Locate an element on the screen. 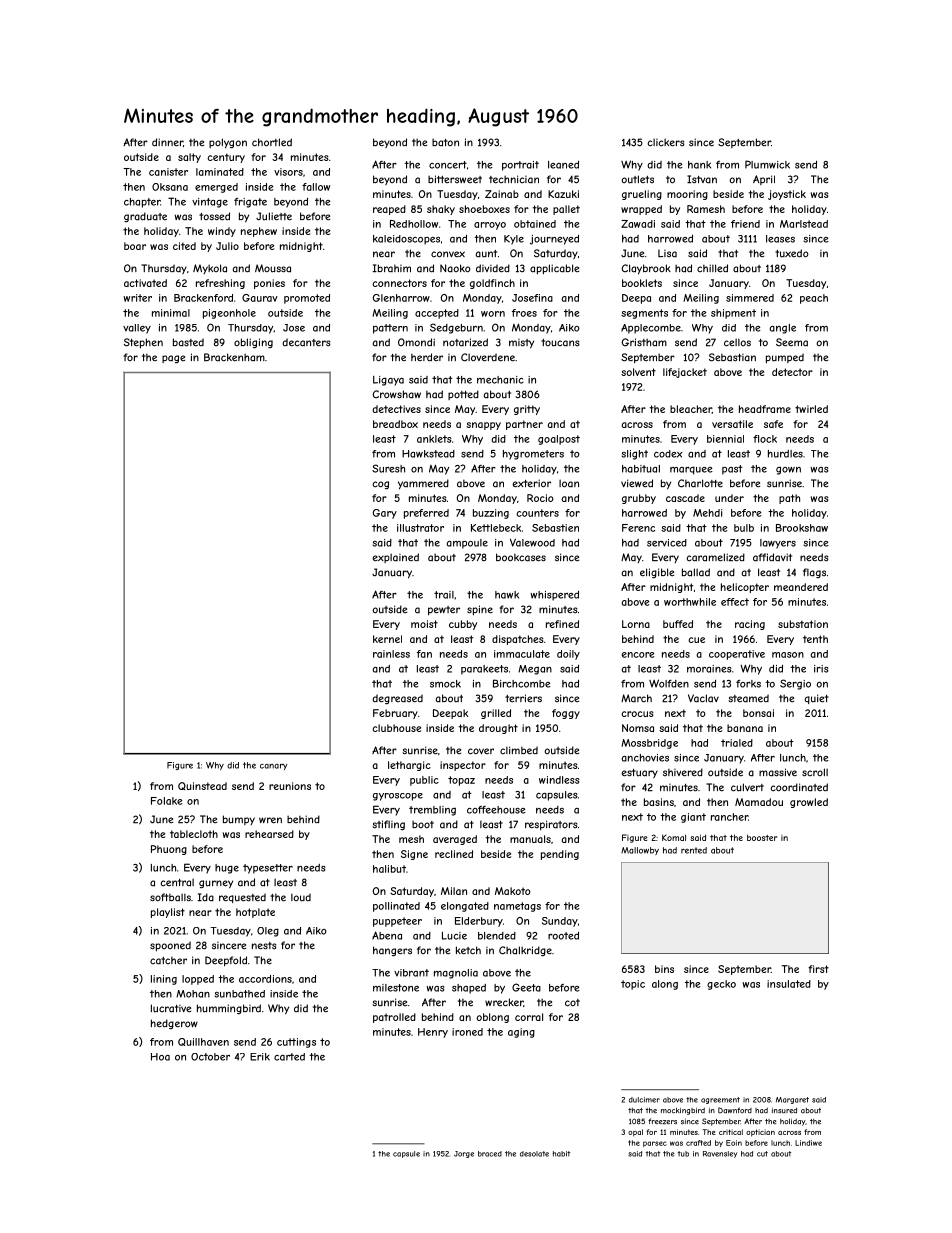 The height and width of the screenshot is (1233, 952). page is located at coordinates (173, 359).
